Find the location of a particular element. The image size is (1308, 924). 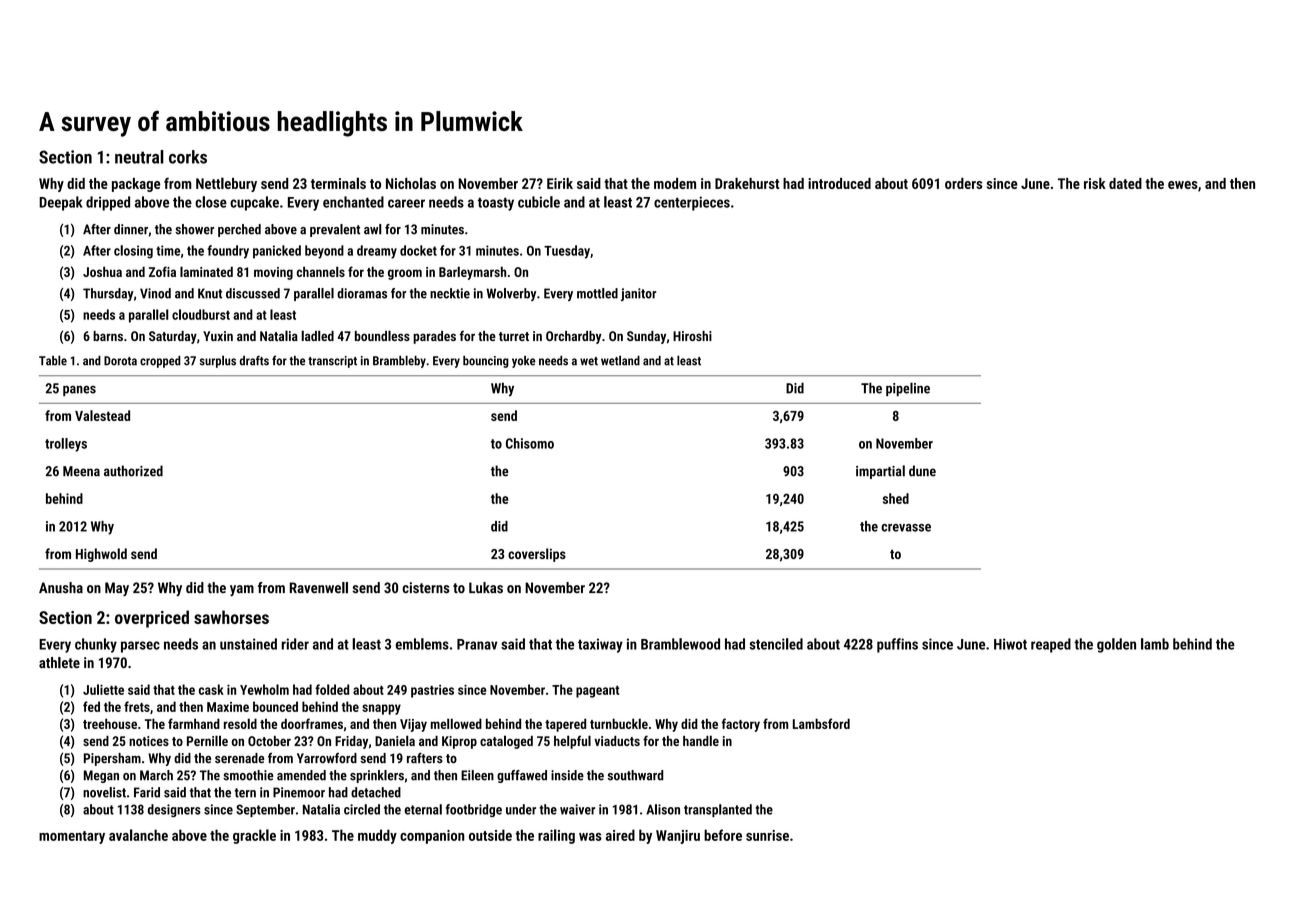

pipeline is located at coordinates (908, 389).
